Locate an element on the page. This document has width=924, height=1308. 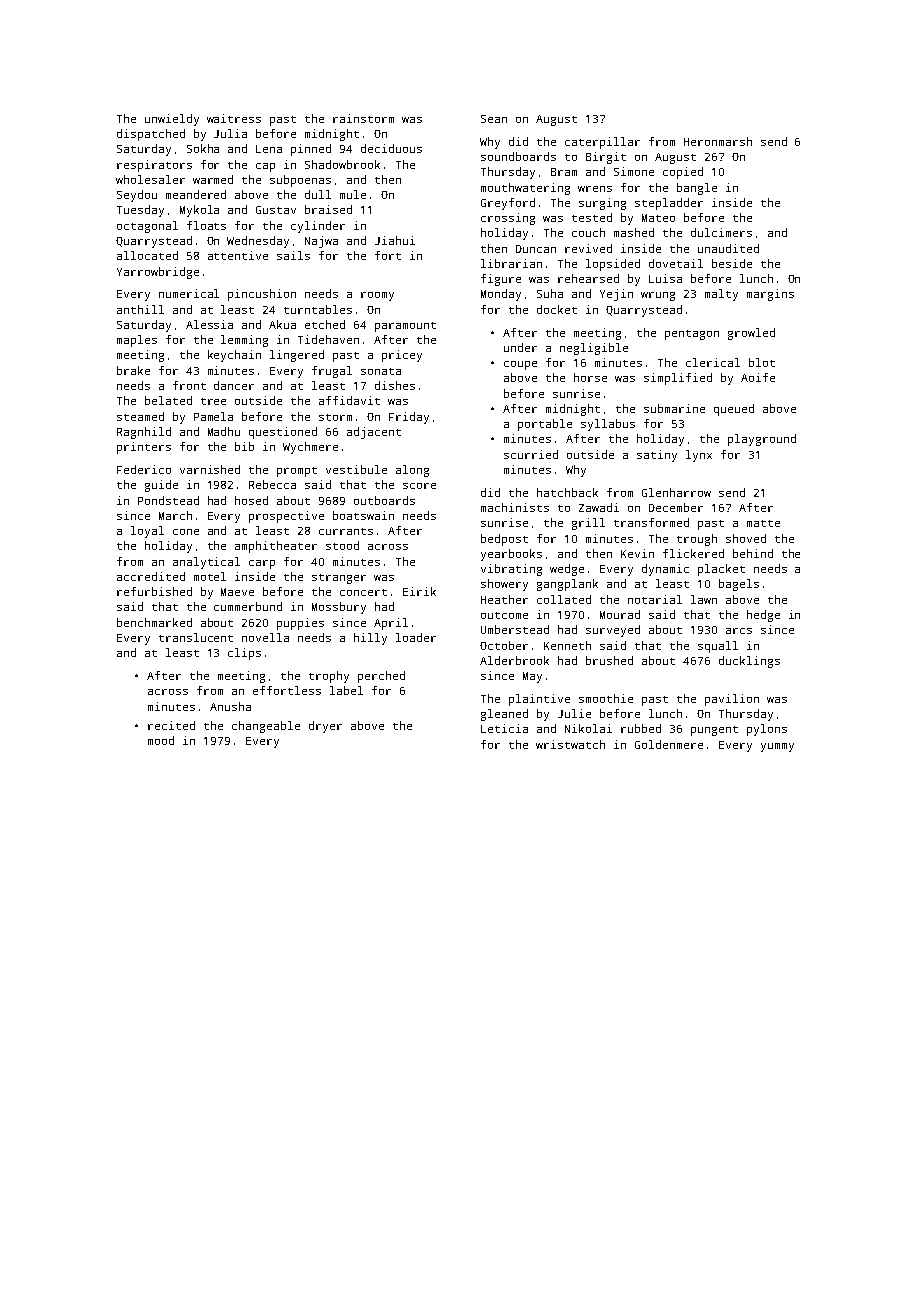
caterpillar is located at coordinates (602, 143).
